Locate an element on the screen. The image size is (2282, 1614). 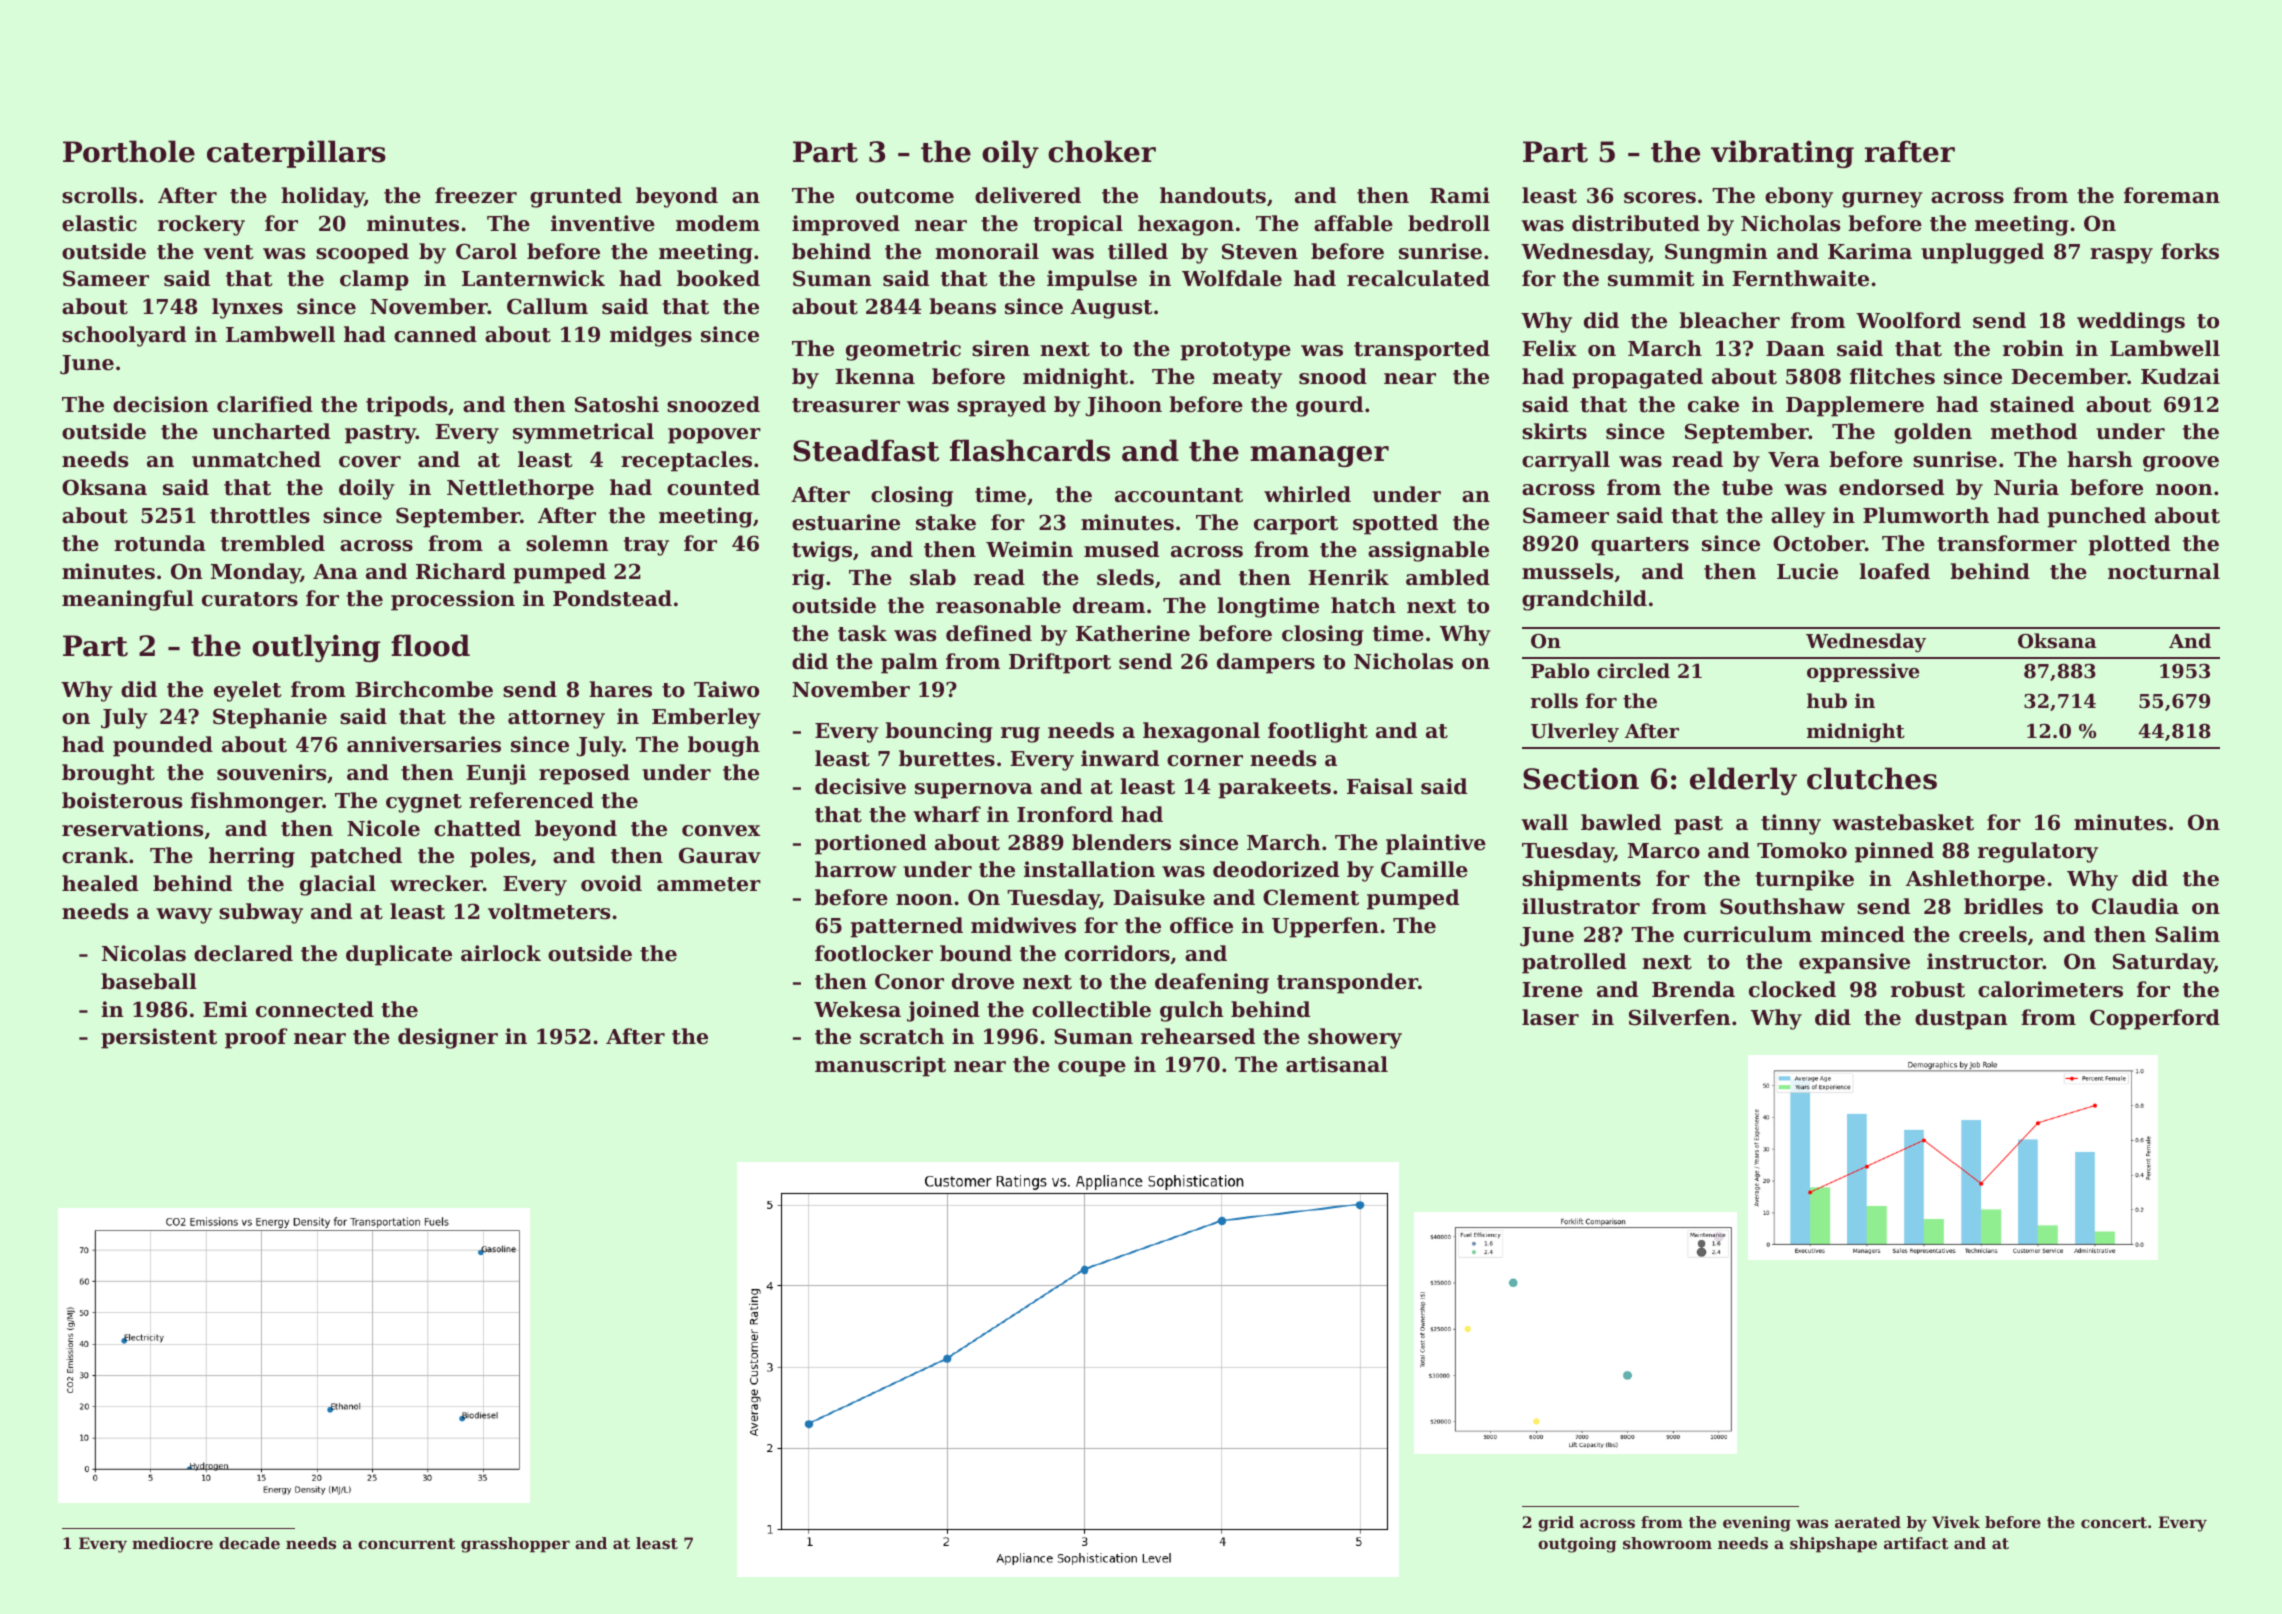
Driftport is located at coordinates (1060, 663).
